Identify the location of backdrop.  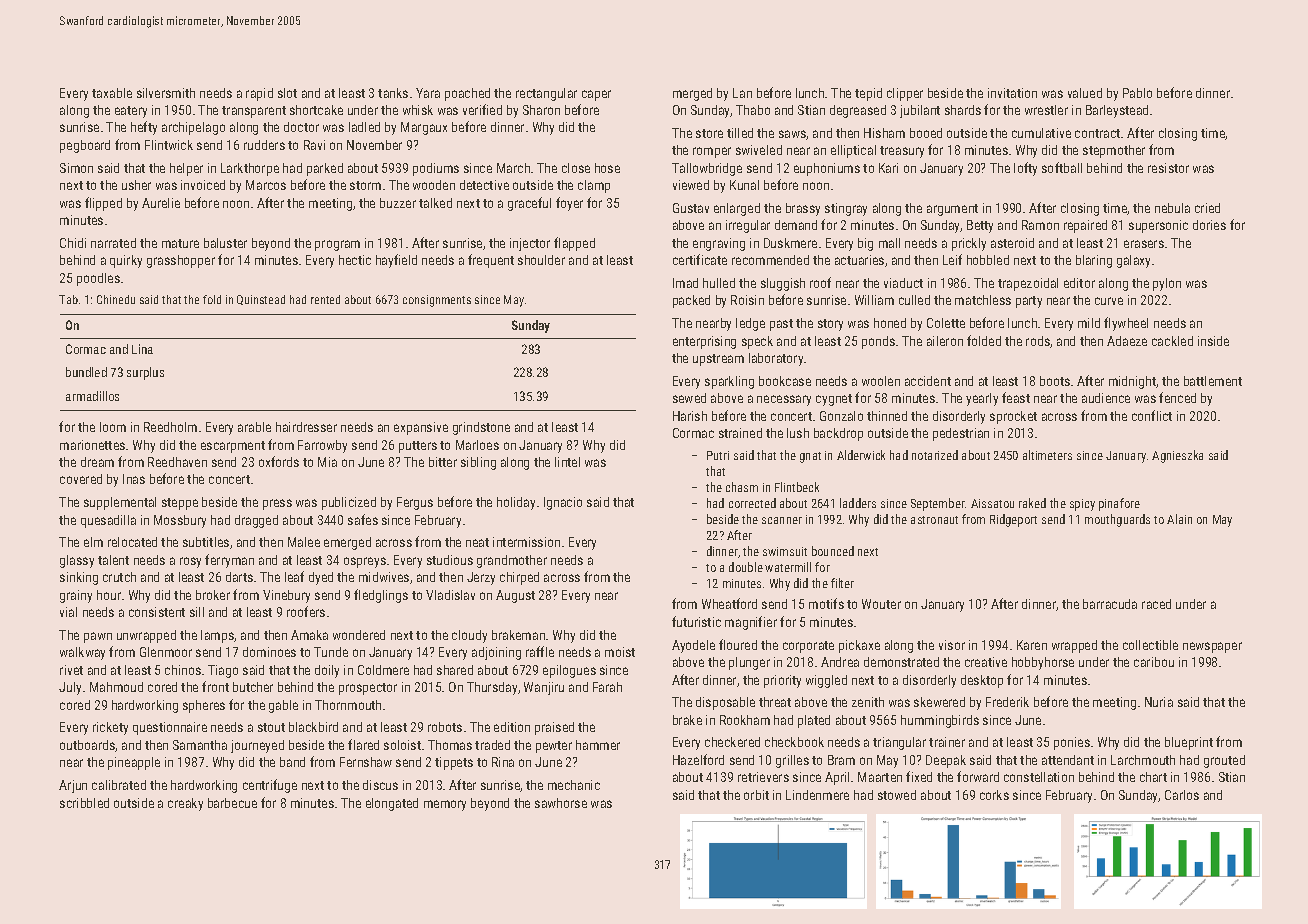
(838, 434).
